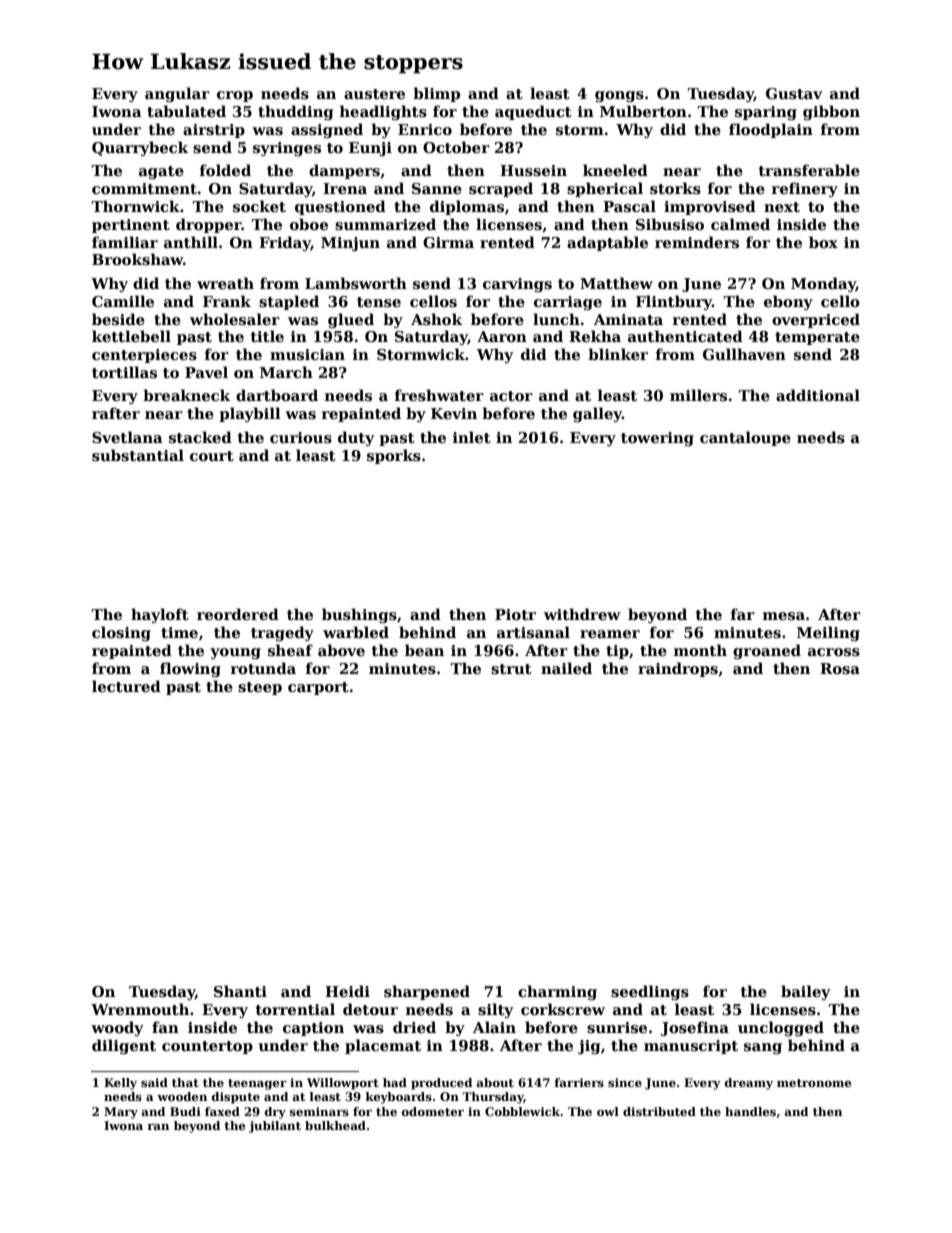 The image size is (952, 1233). I want to click on blimp, so click(436, 94).
